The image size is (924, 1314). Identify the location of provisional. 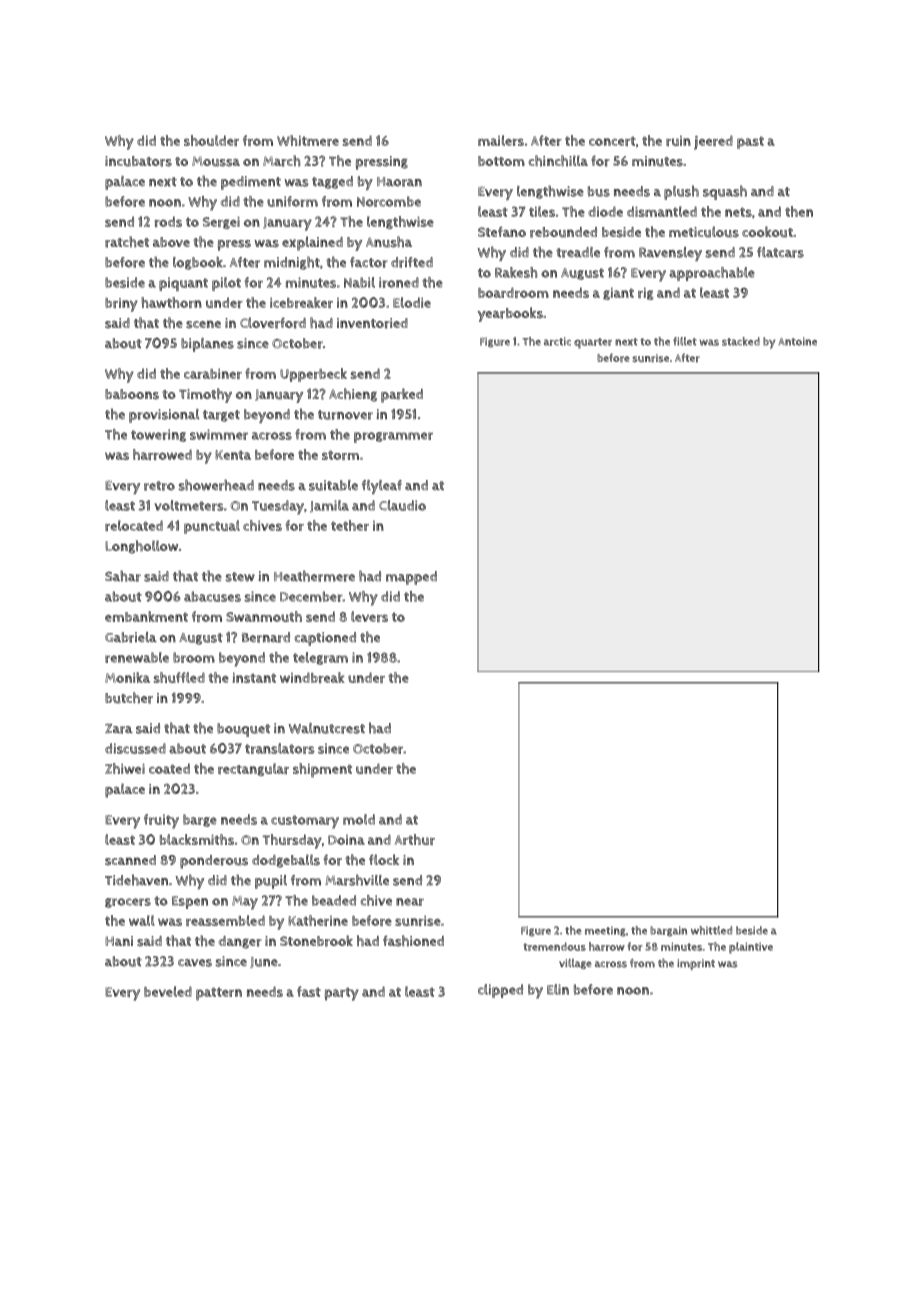
(164, 416).
